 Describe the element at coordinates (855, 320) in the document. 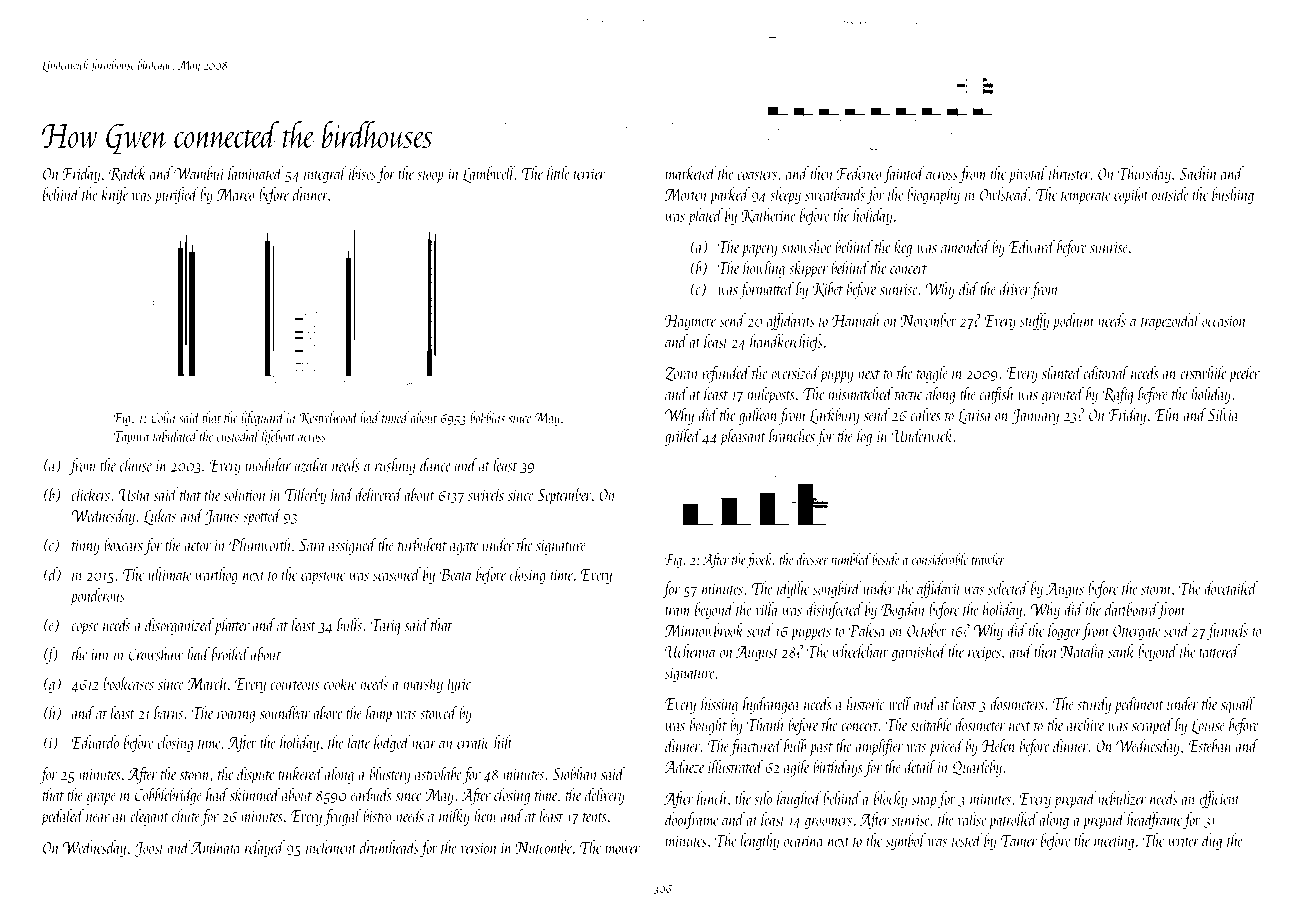

I see `Hannah` at that location.
